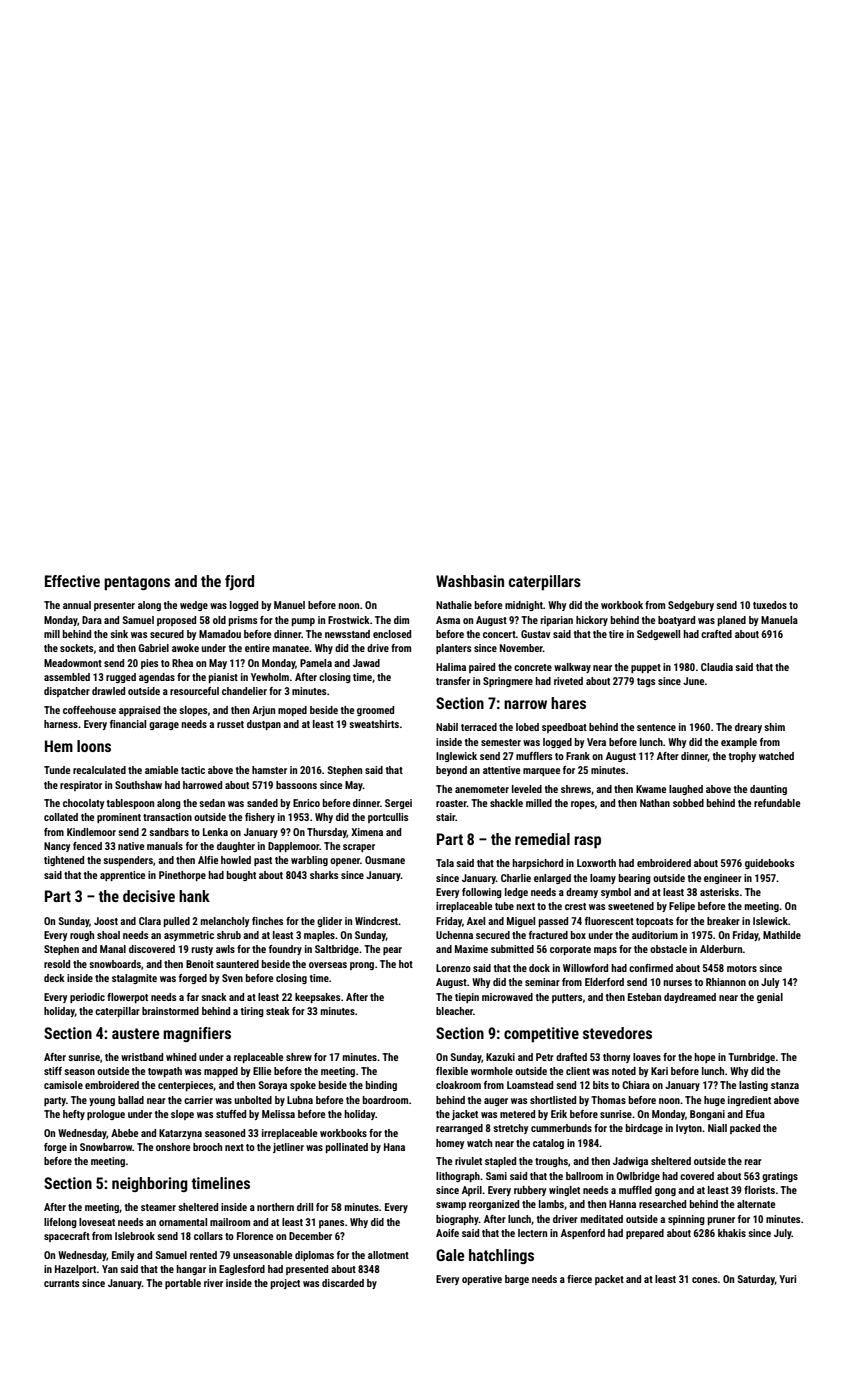 This screenshot has height=1400, width=849. I want to click on stanza, so click(785, 1085).
